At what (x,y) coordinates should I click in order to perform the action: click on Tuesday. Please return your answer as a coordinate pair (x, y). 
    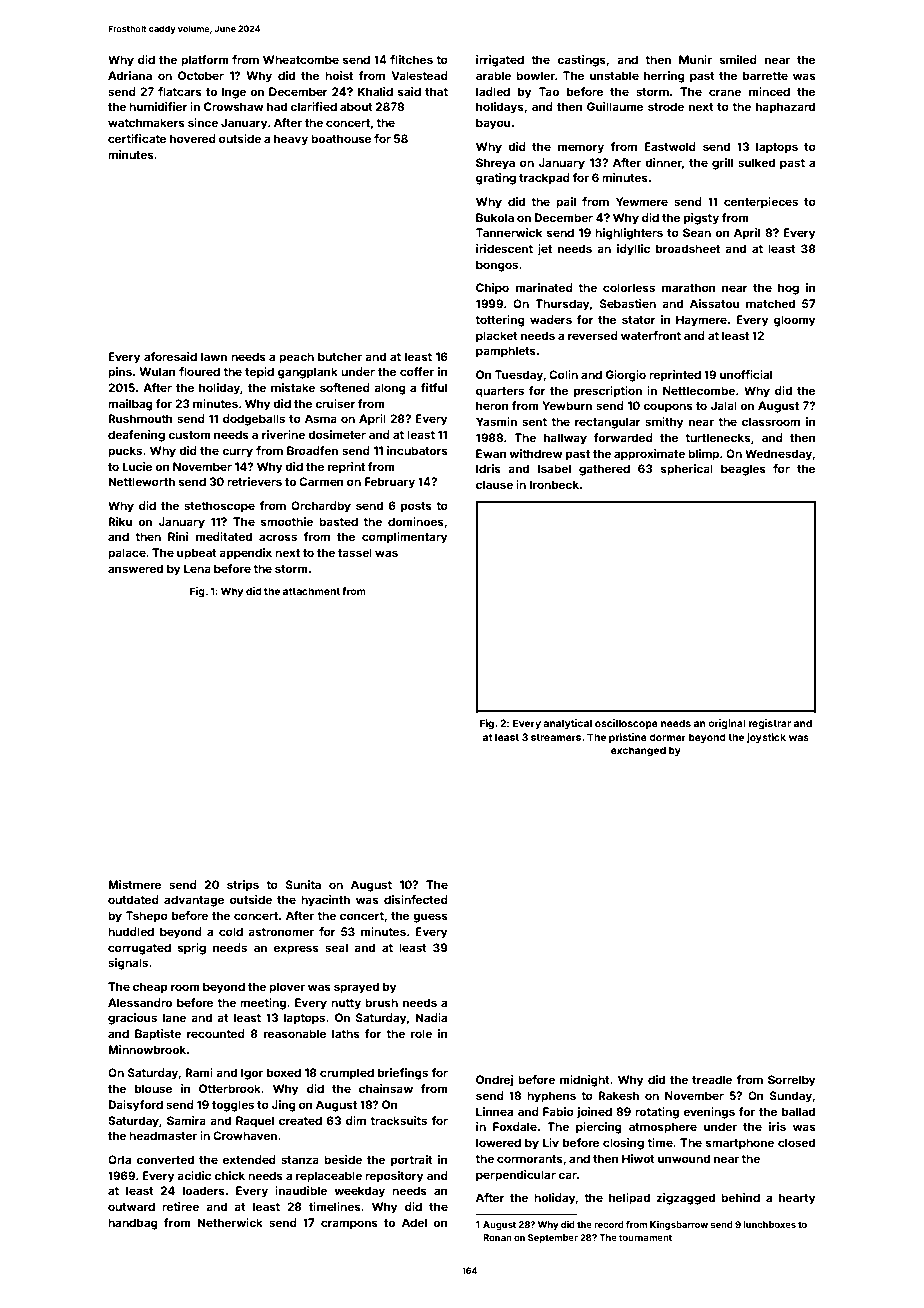
    Looking at the image, I should click on (519, 376).
